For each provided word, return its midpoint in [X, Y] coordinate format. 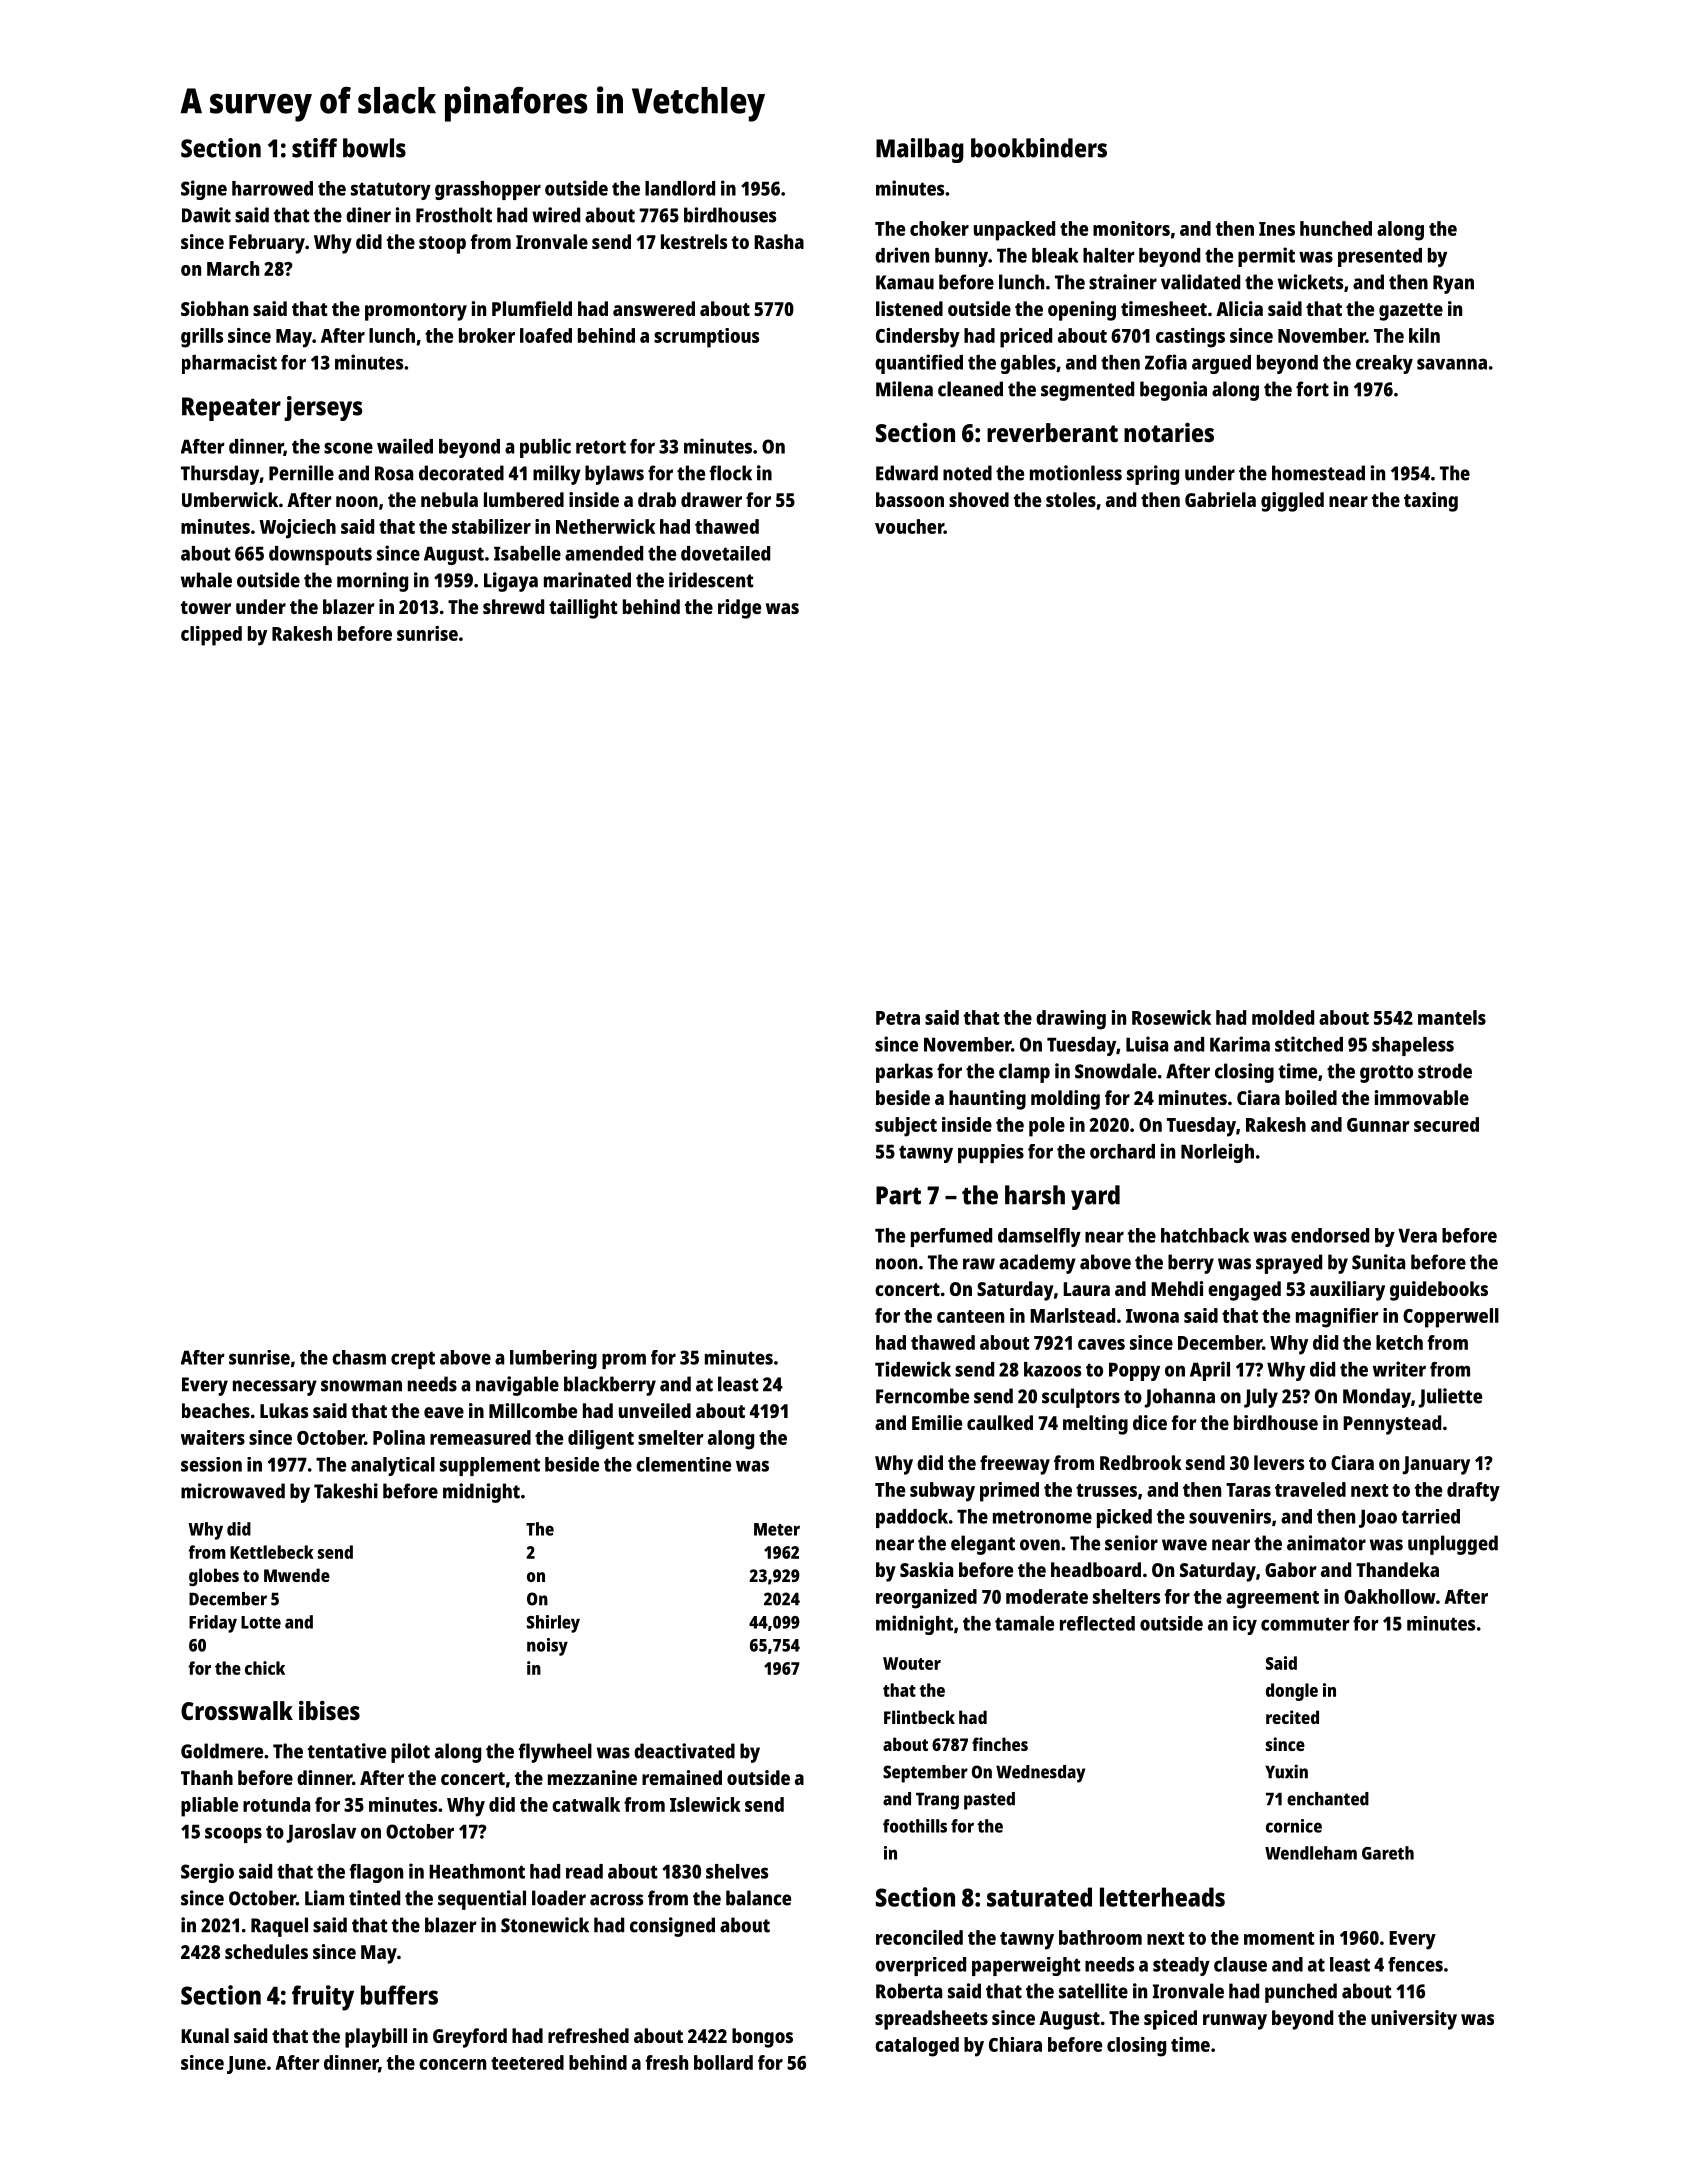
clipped [211, 636]
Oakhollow [1390, 1596]
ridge [739, 609]
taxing [1431, 502]
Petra [898, 1018]
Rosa [394, 473]
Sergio [207, 1873]
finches [1000, 1744]
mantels [1452, 1017]
